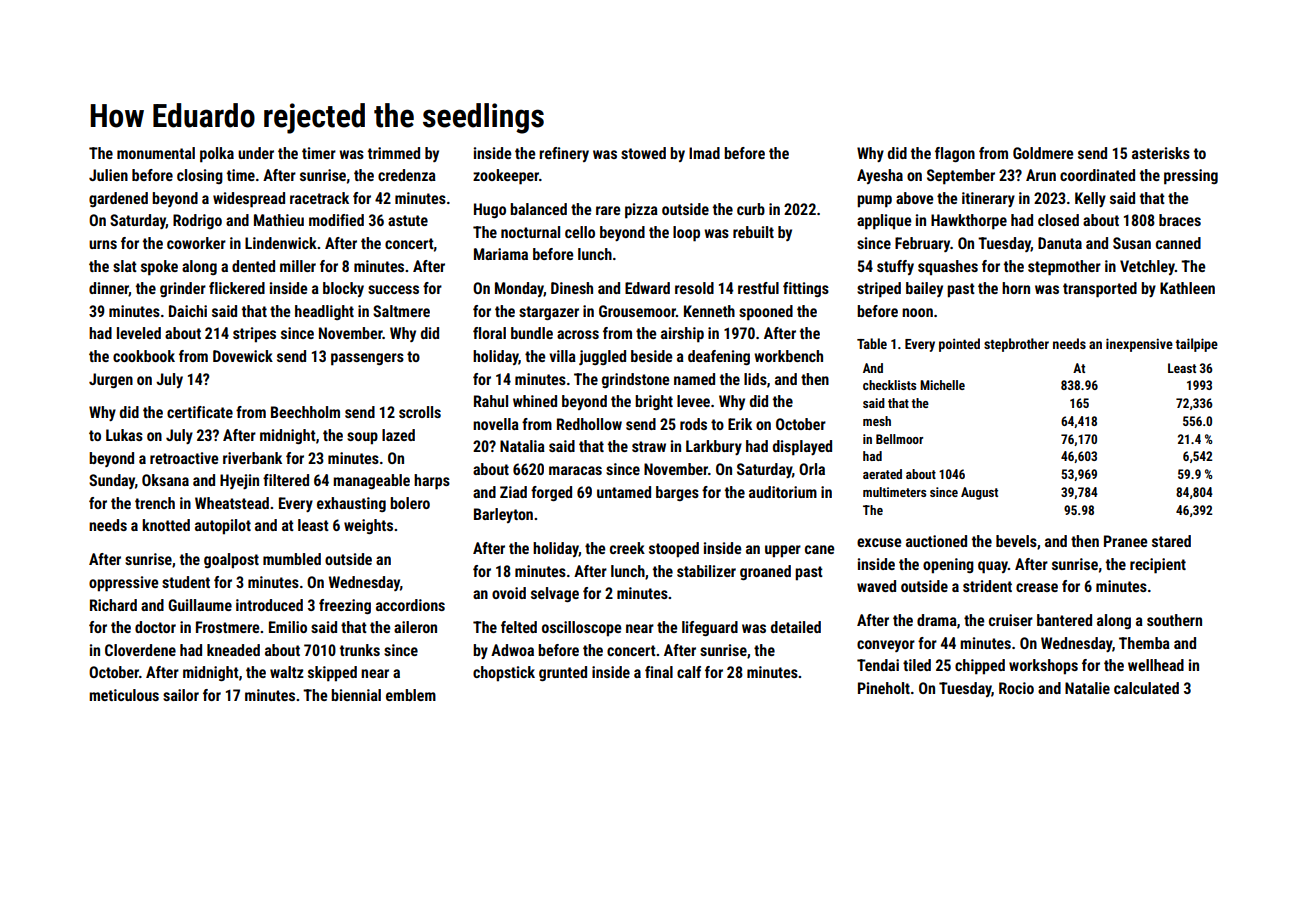 This document has width=1308, height=924. I want to click on flagon, so click(955, 154).
